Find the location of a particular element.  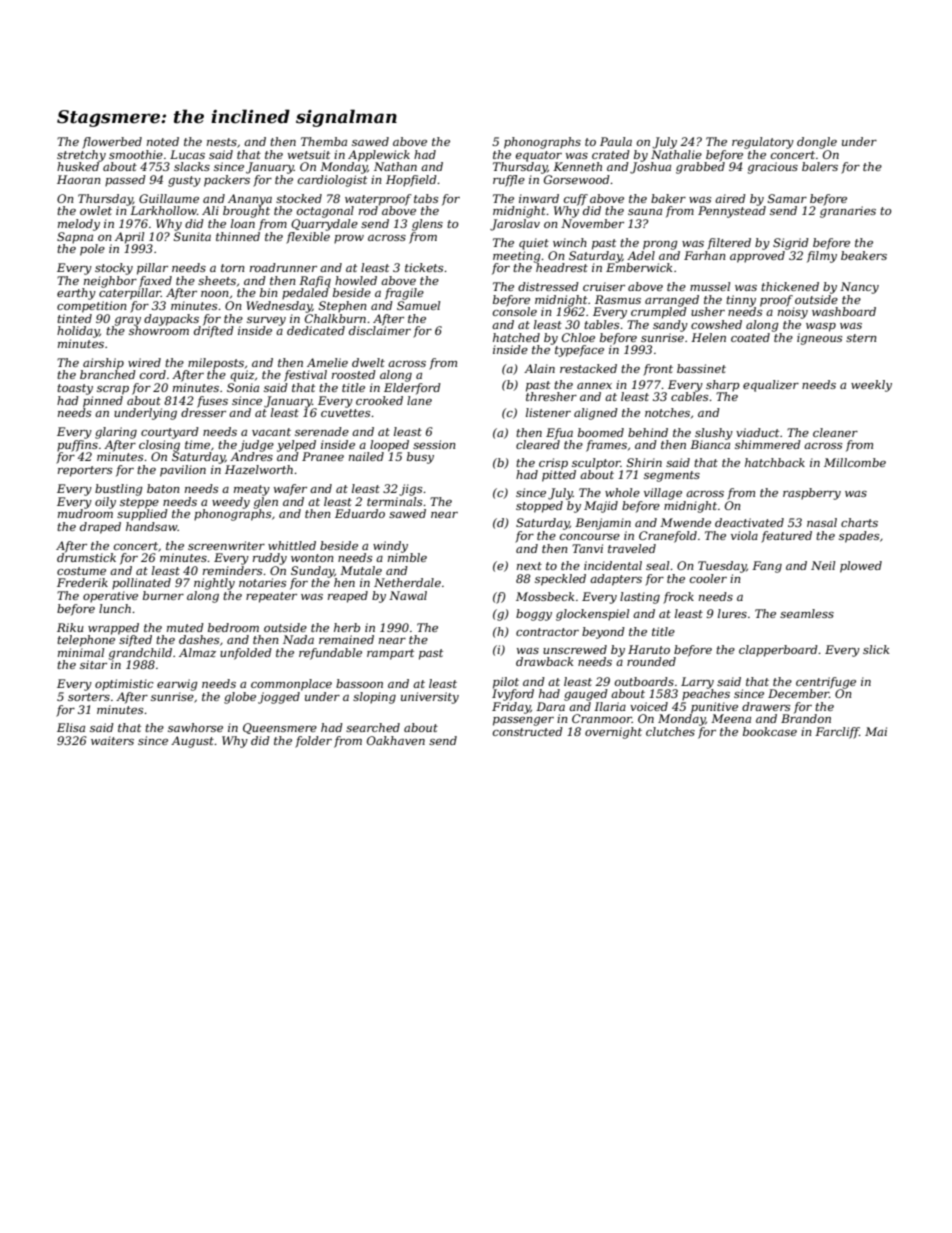

unfolded is located at coordinates (246, 654).
